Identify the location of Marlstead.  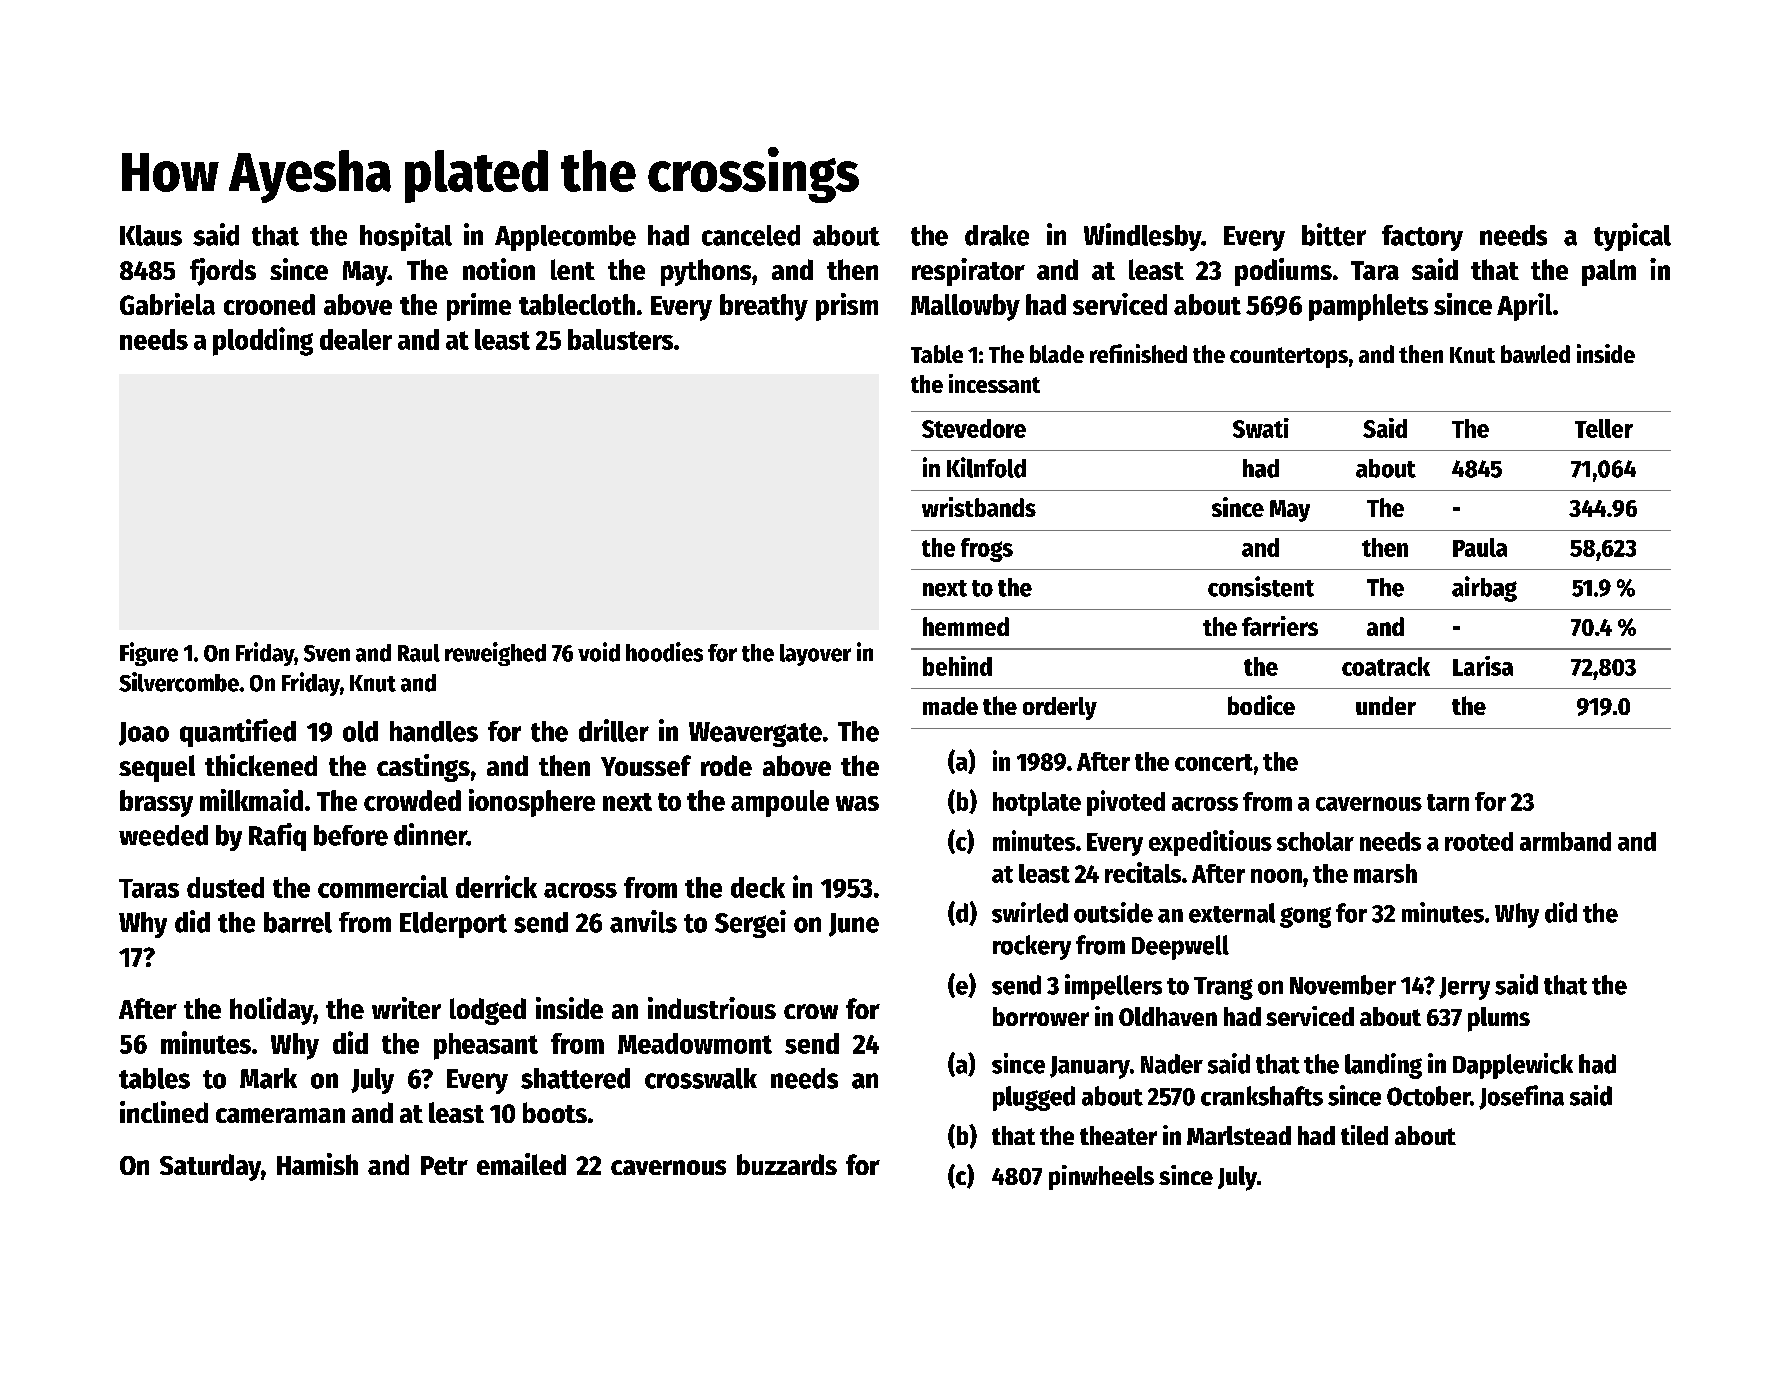
(1239, 1135).
